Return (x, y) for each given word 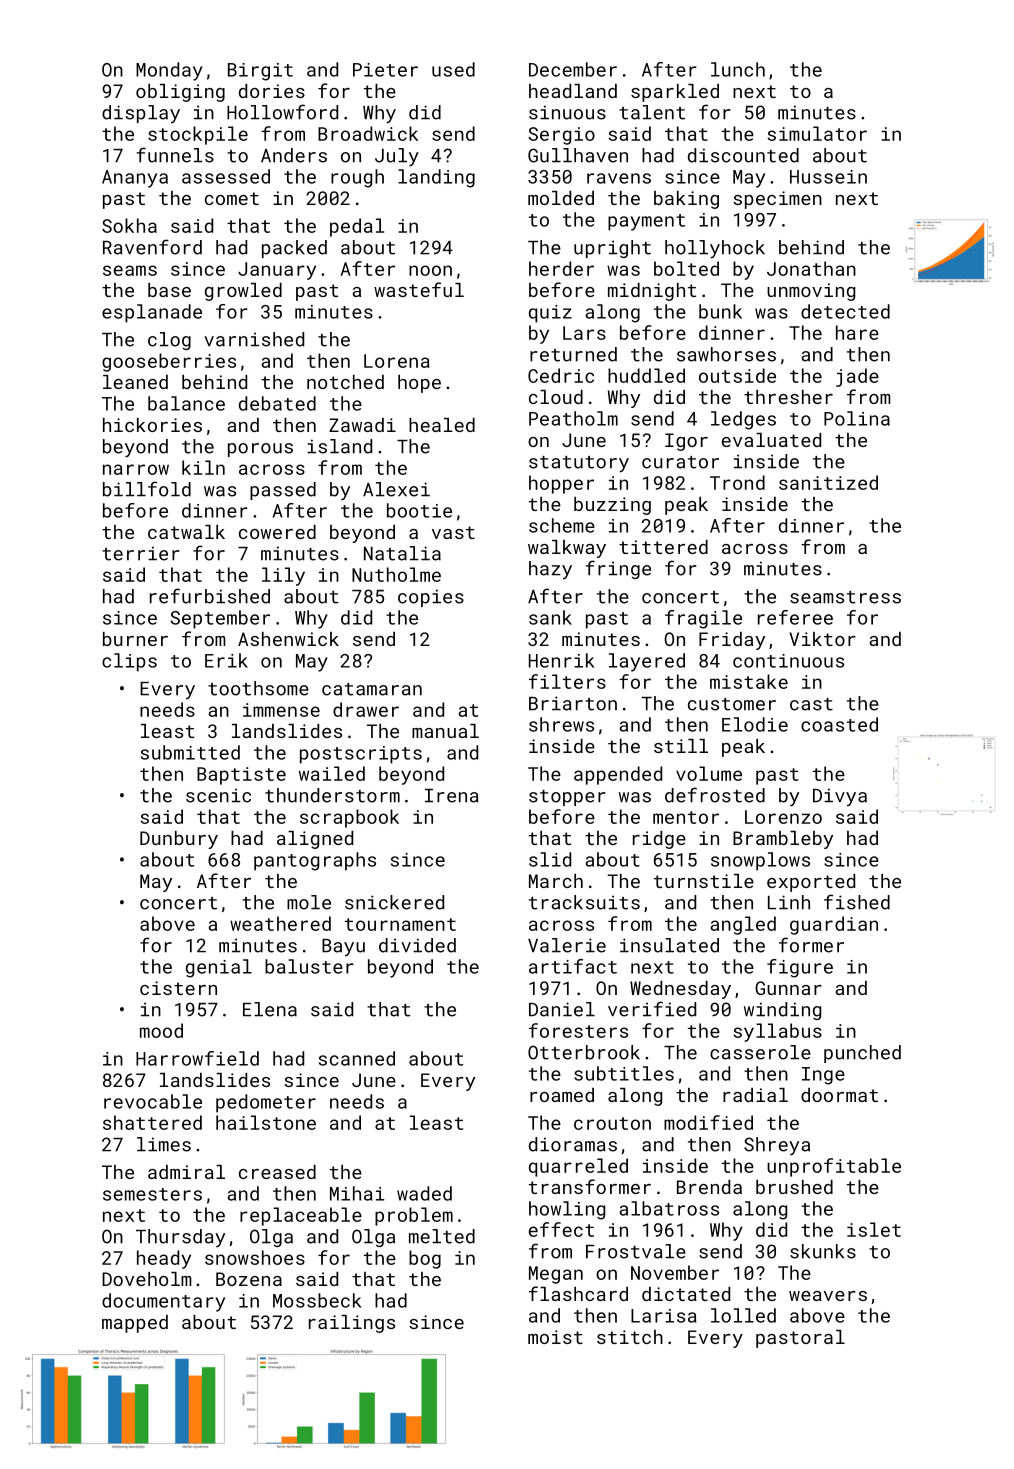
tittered (663, 547)
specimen (777, 200)
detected (845, 311)
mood (161, 1030)
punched (862, 1054)
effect (561, 1229)
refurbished (210, 596)
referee (795, 617)
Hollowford (282, 112)
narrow (136, 469)
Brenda (709, 1187)
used (453, 69)
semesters (152, 1194)
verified (652, 1009)
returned (573, 354)
